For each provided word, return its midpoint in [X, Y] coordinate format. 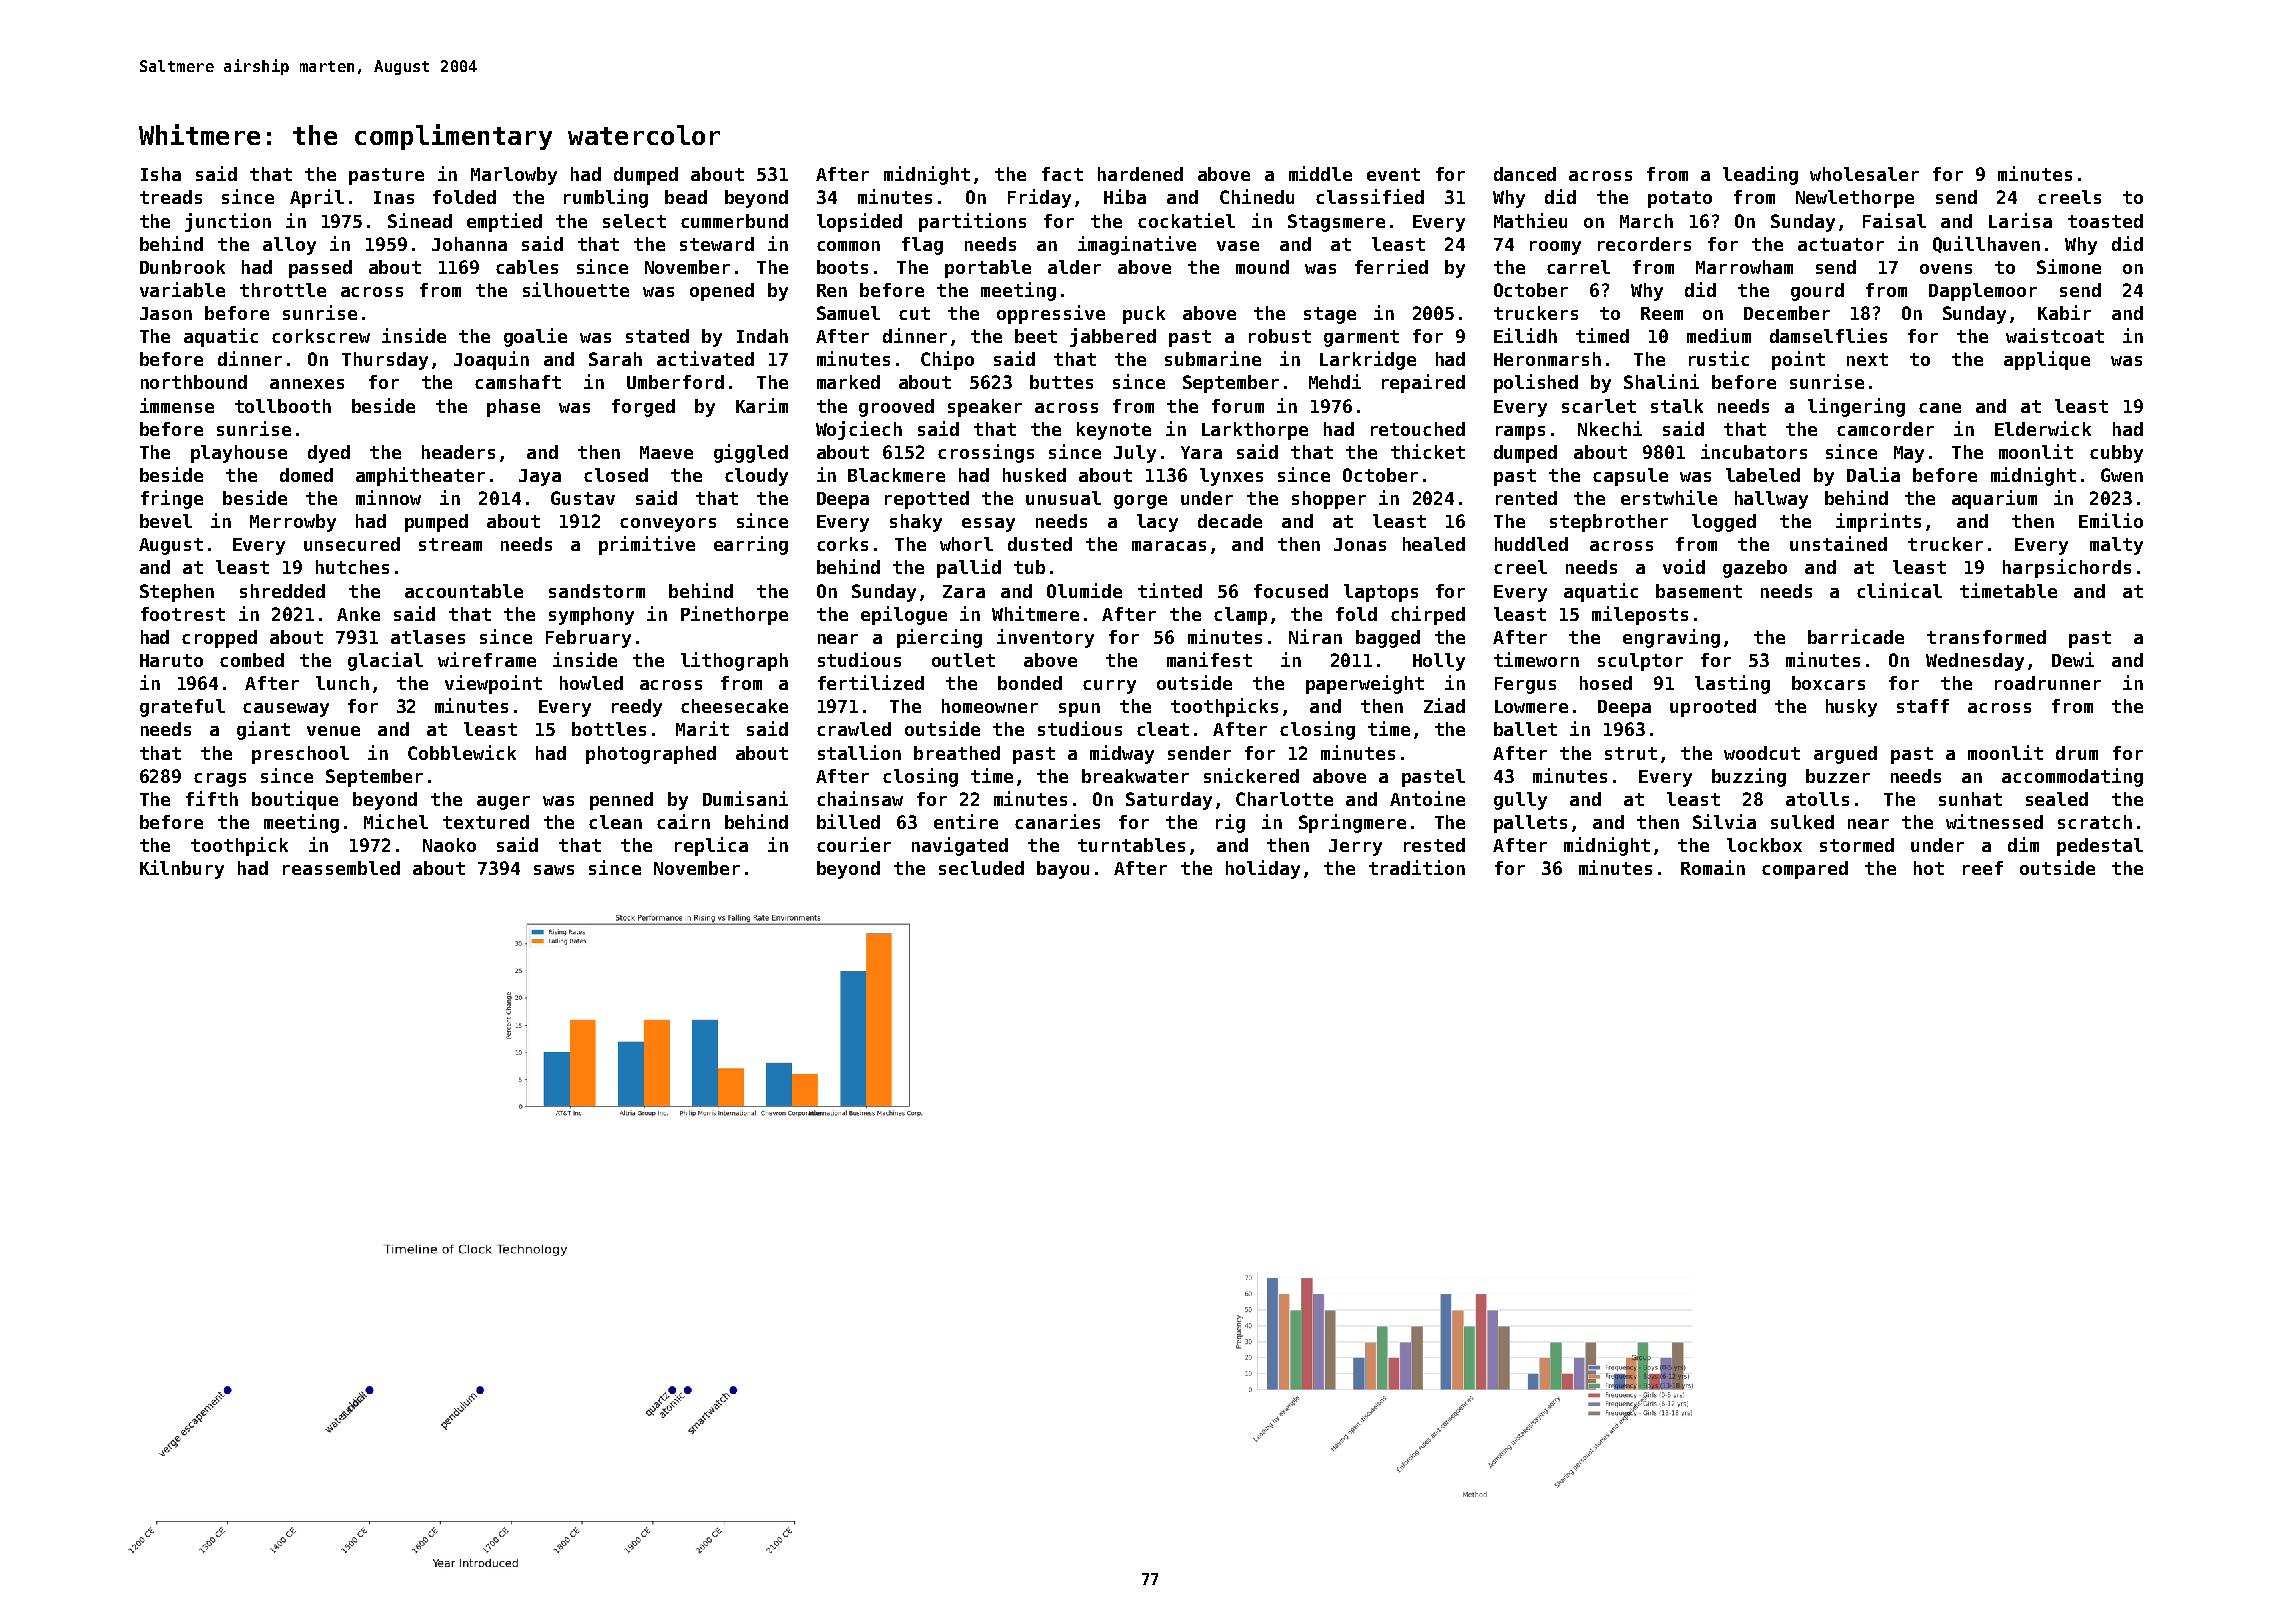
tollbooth [283, 406]
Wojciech [859, 430]
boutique [295, 800]
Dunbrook [182, 267]
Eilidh [1525, 335]
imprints [1878, 522]
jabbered [1113, 337]
